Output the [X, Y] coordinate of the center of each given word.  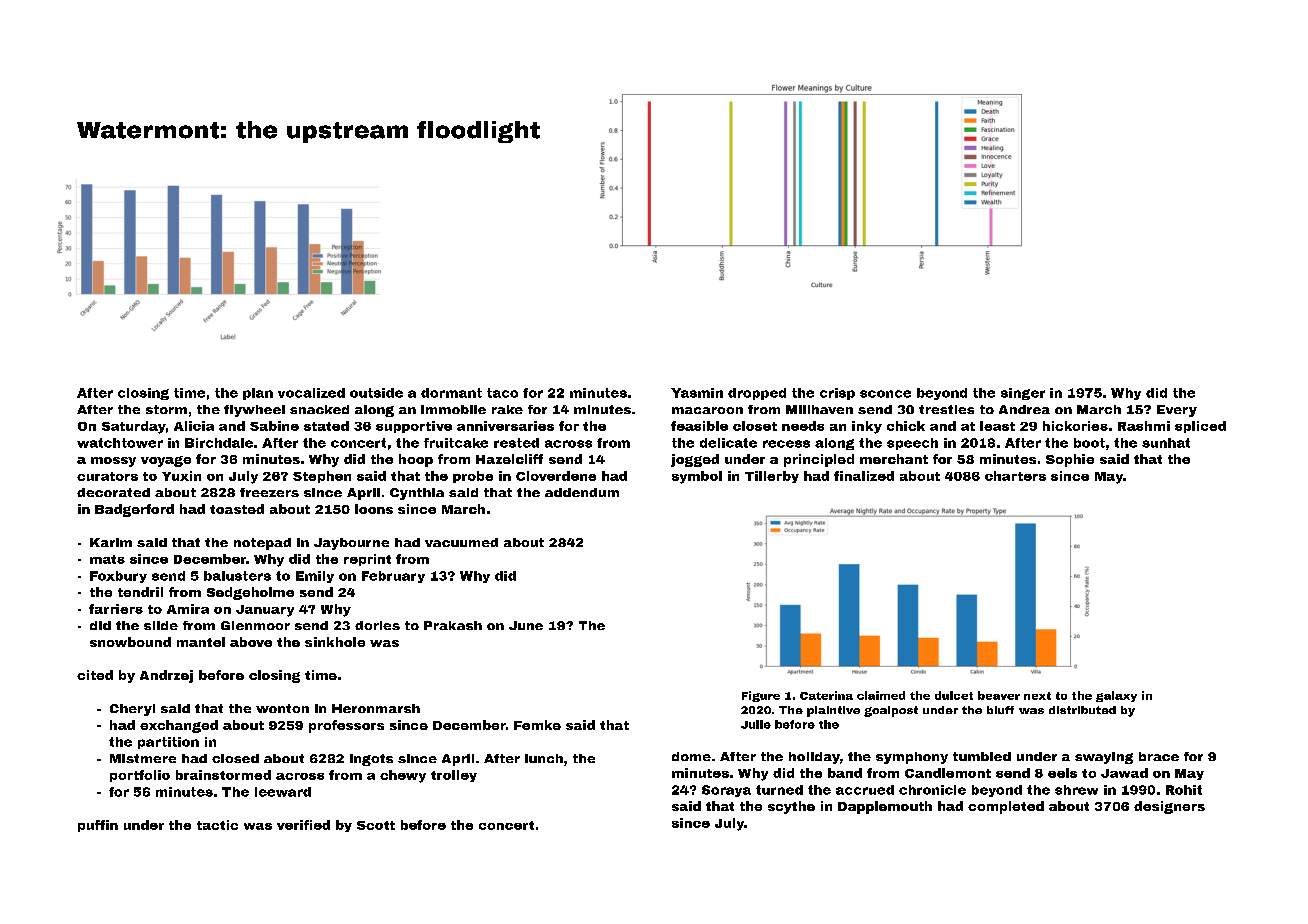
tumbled [982, 756]
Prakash [453, 625]
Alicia [194, 426]
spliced [1200, 427]
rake [507, 409]
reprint [367, 560]
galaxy [1116, 696]
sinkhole [335, 642]
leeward [283, 792]
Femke [537, 725]
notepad [262, 544]
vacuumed [461, 542]
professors [346, 726]
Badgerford [134, 510]
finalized [864, 476]
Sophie [1070, 460]
